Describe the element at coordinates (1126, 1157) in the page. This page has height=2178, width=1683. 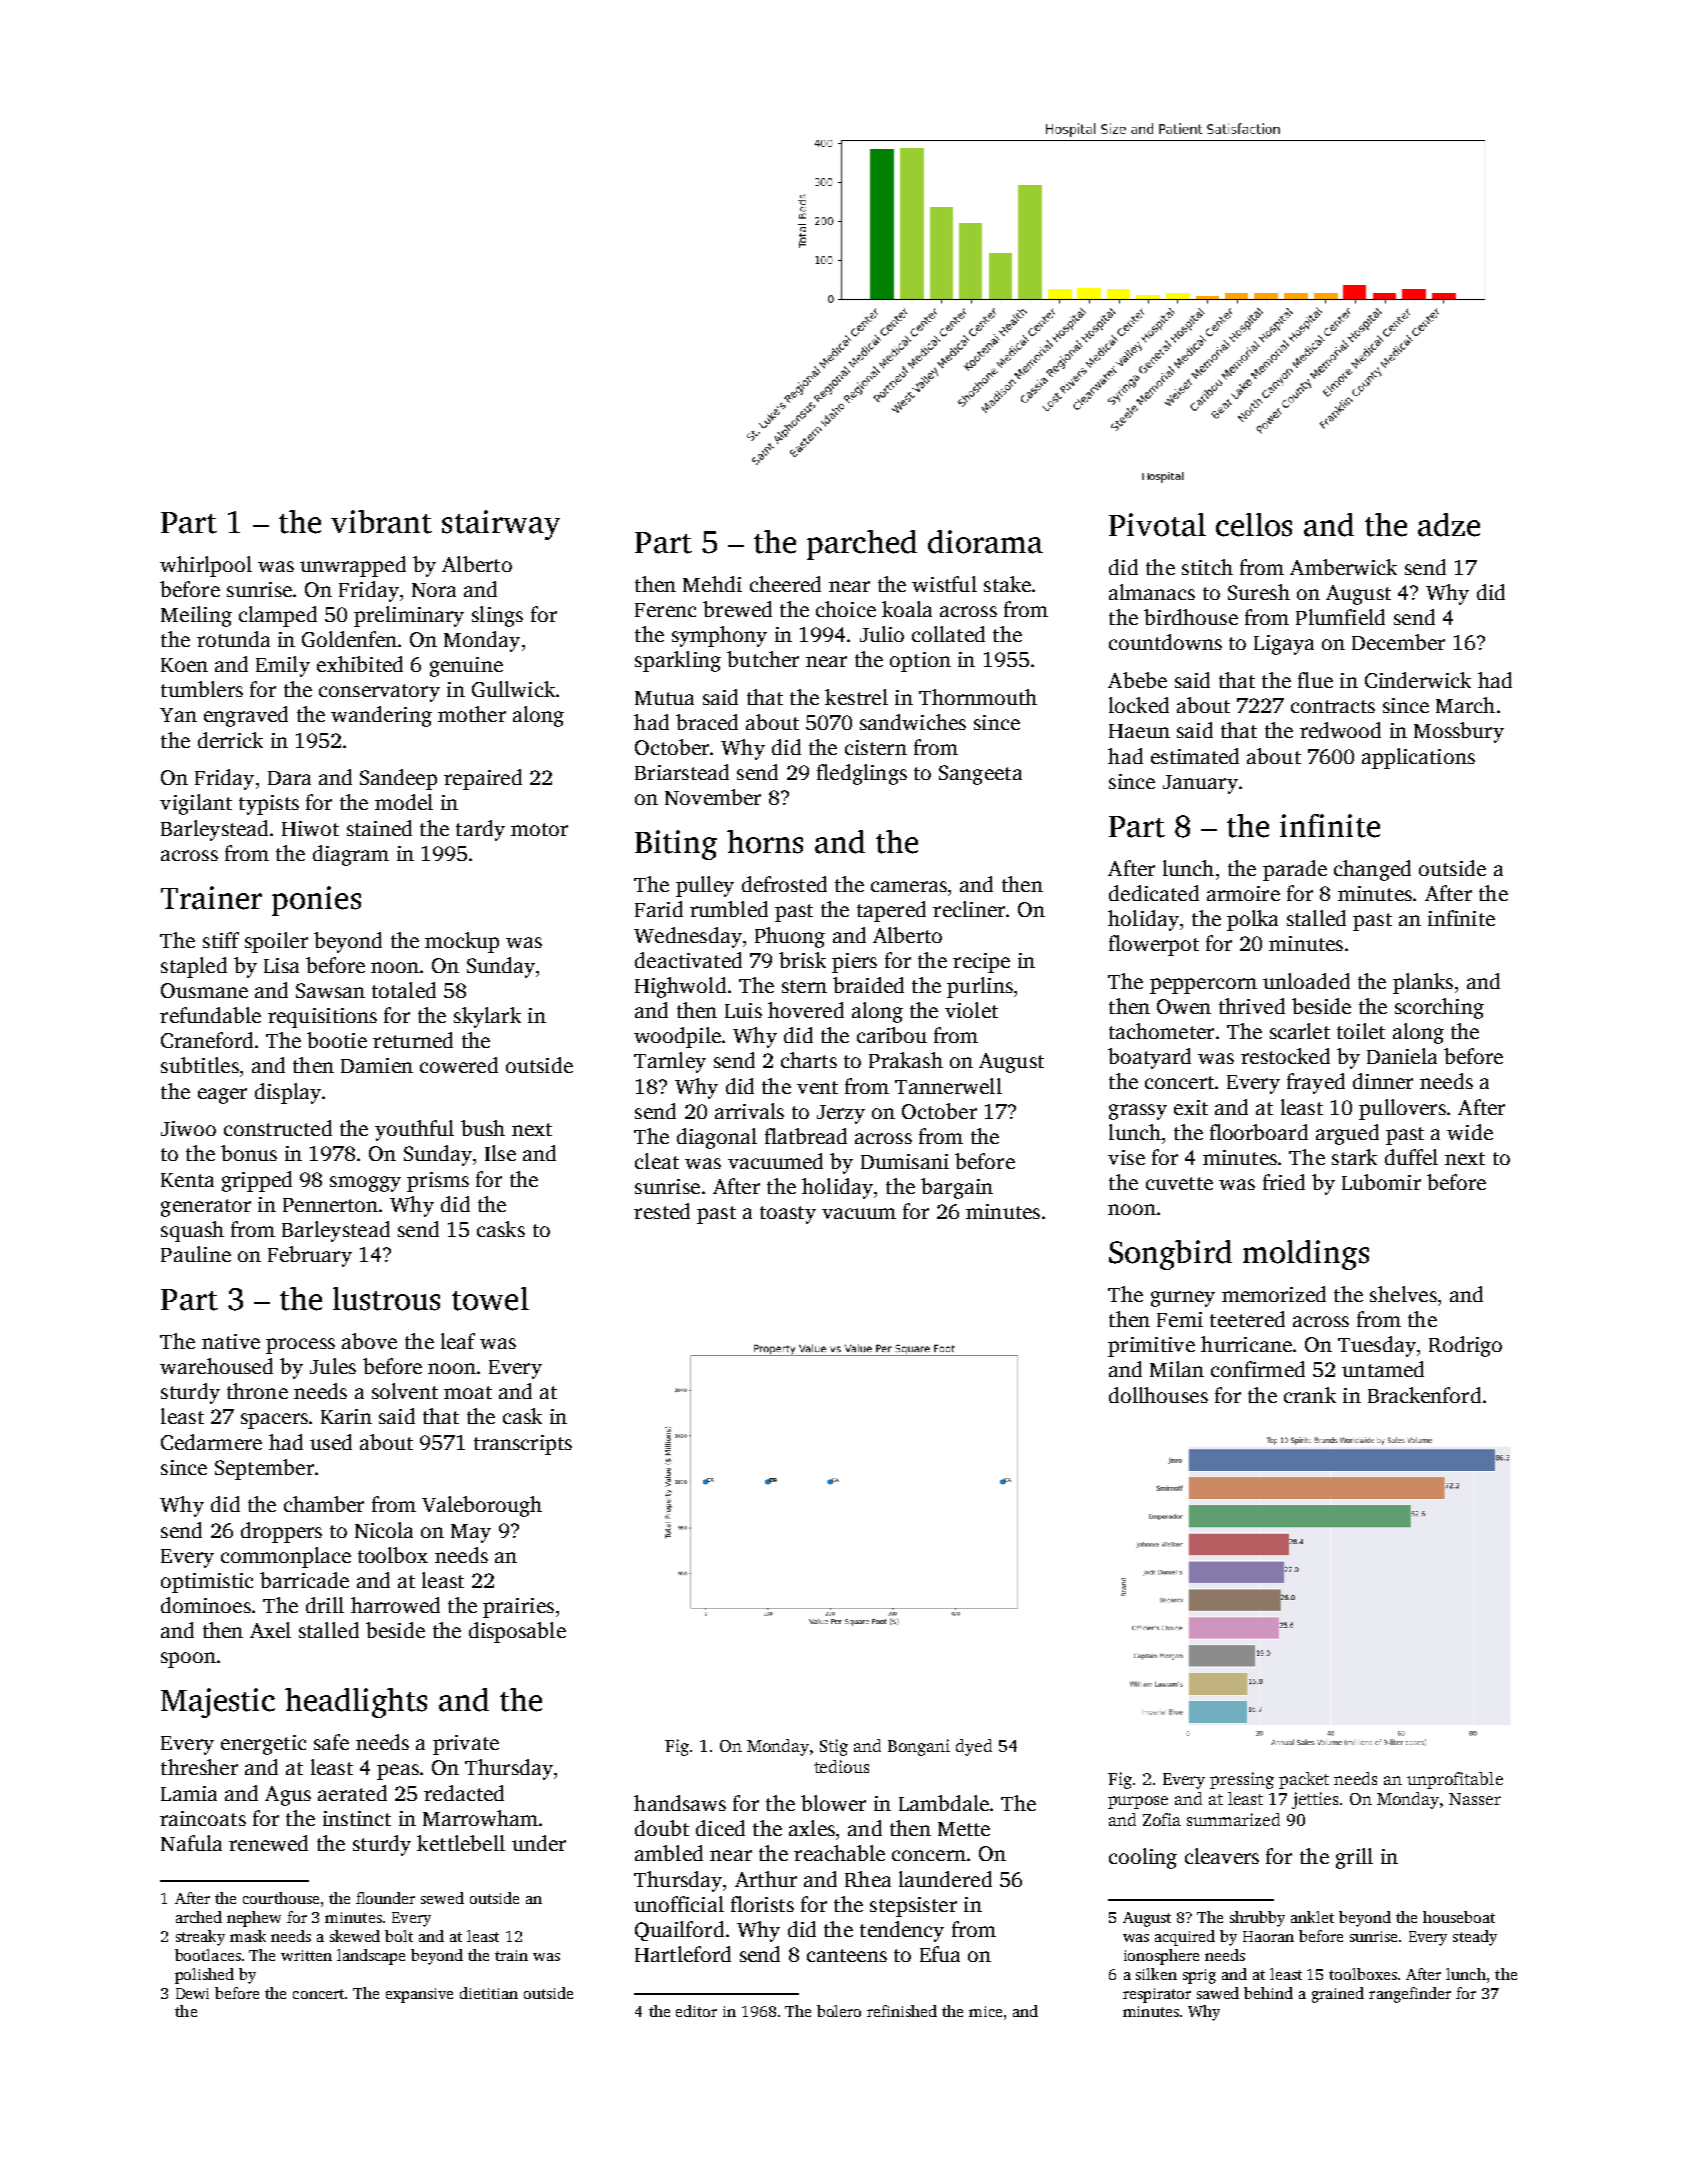
I see `vise` at that location.
